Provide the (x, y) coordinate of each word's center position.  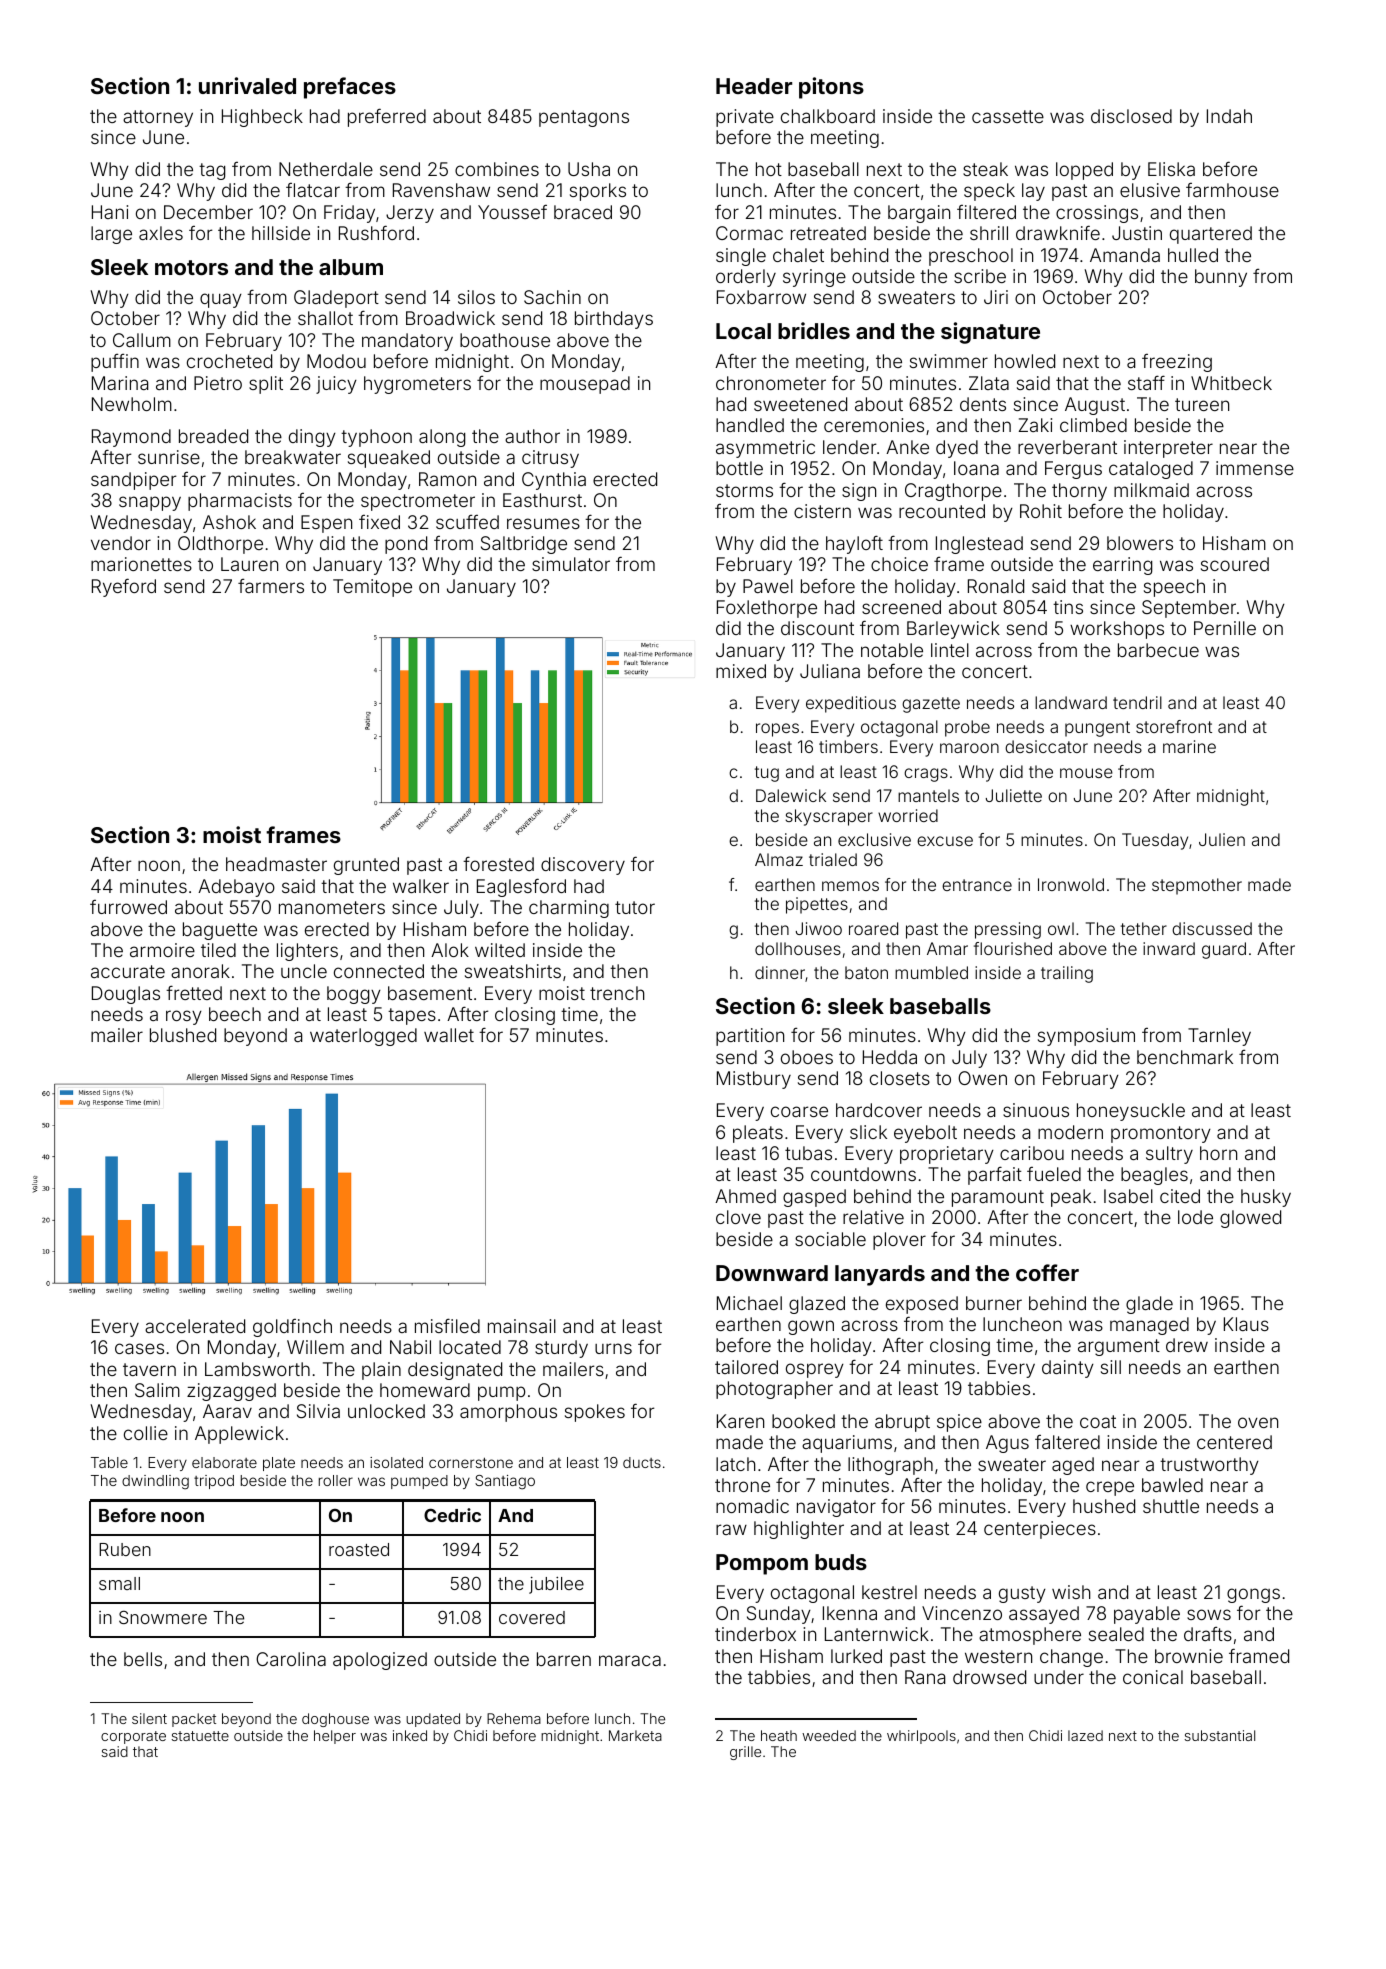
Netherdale (326, 169)
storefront (1174, 726)
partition (750, 1037)
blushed (183, 1035)
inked (410, 1735)
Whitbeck (1231, 383)
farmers (271, 585)
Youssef (512, 212)
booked (803, 1421)
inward (1169, 948)
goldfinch (292, 1328)
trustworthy (1209, 1466)
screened (901, 607)
